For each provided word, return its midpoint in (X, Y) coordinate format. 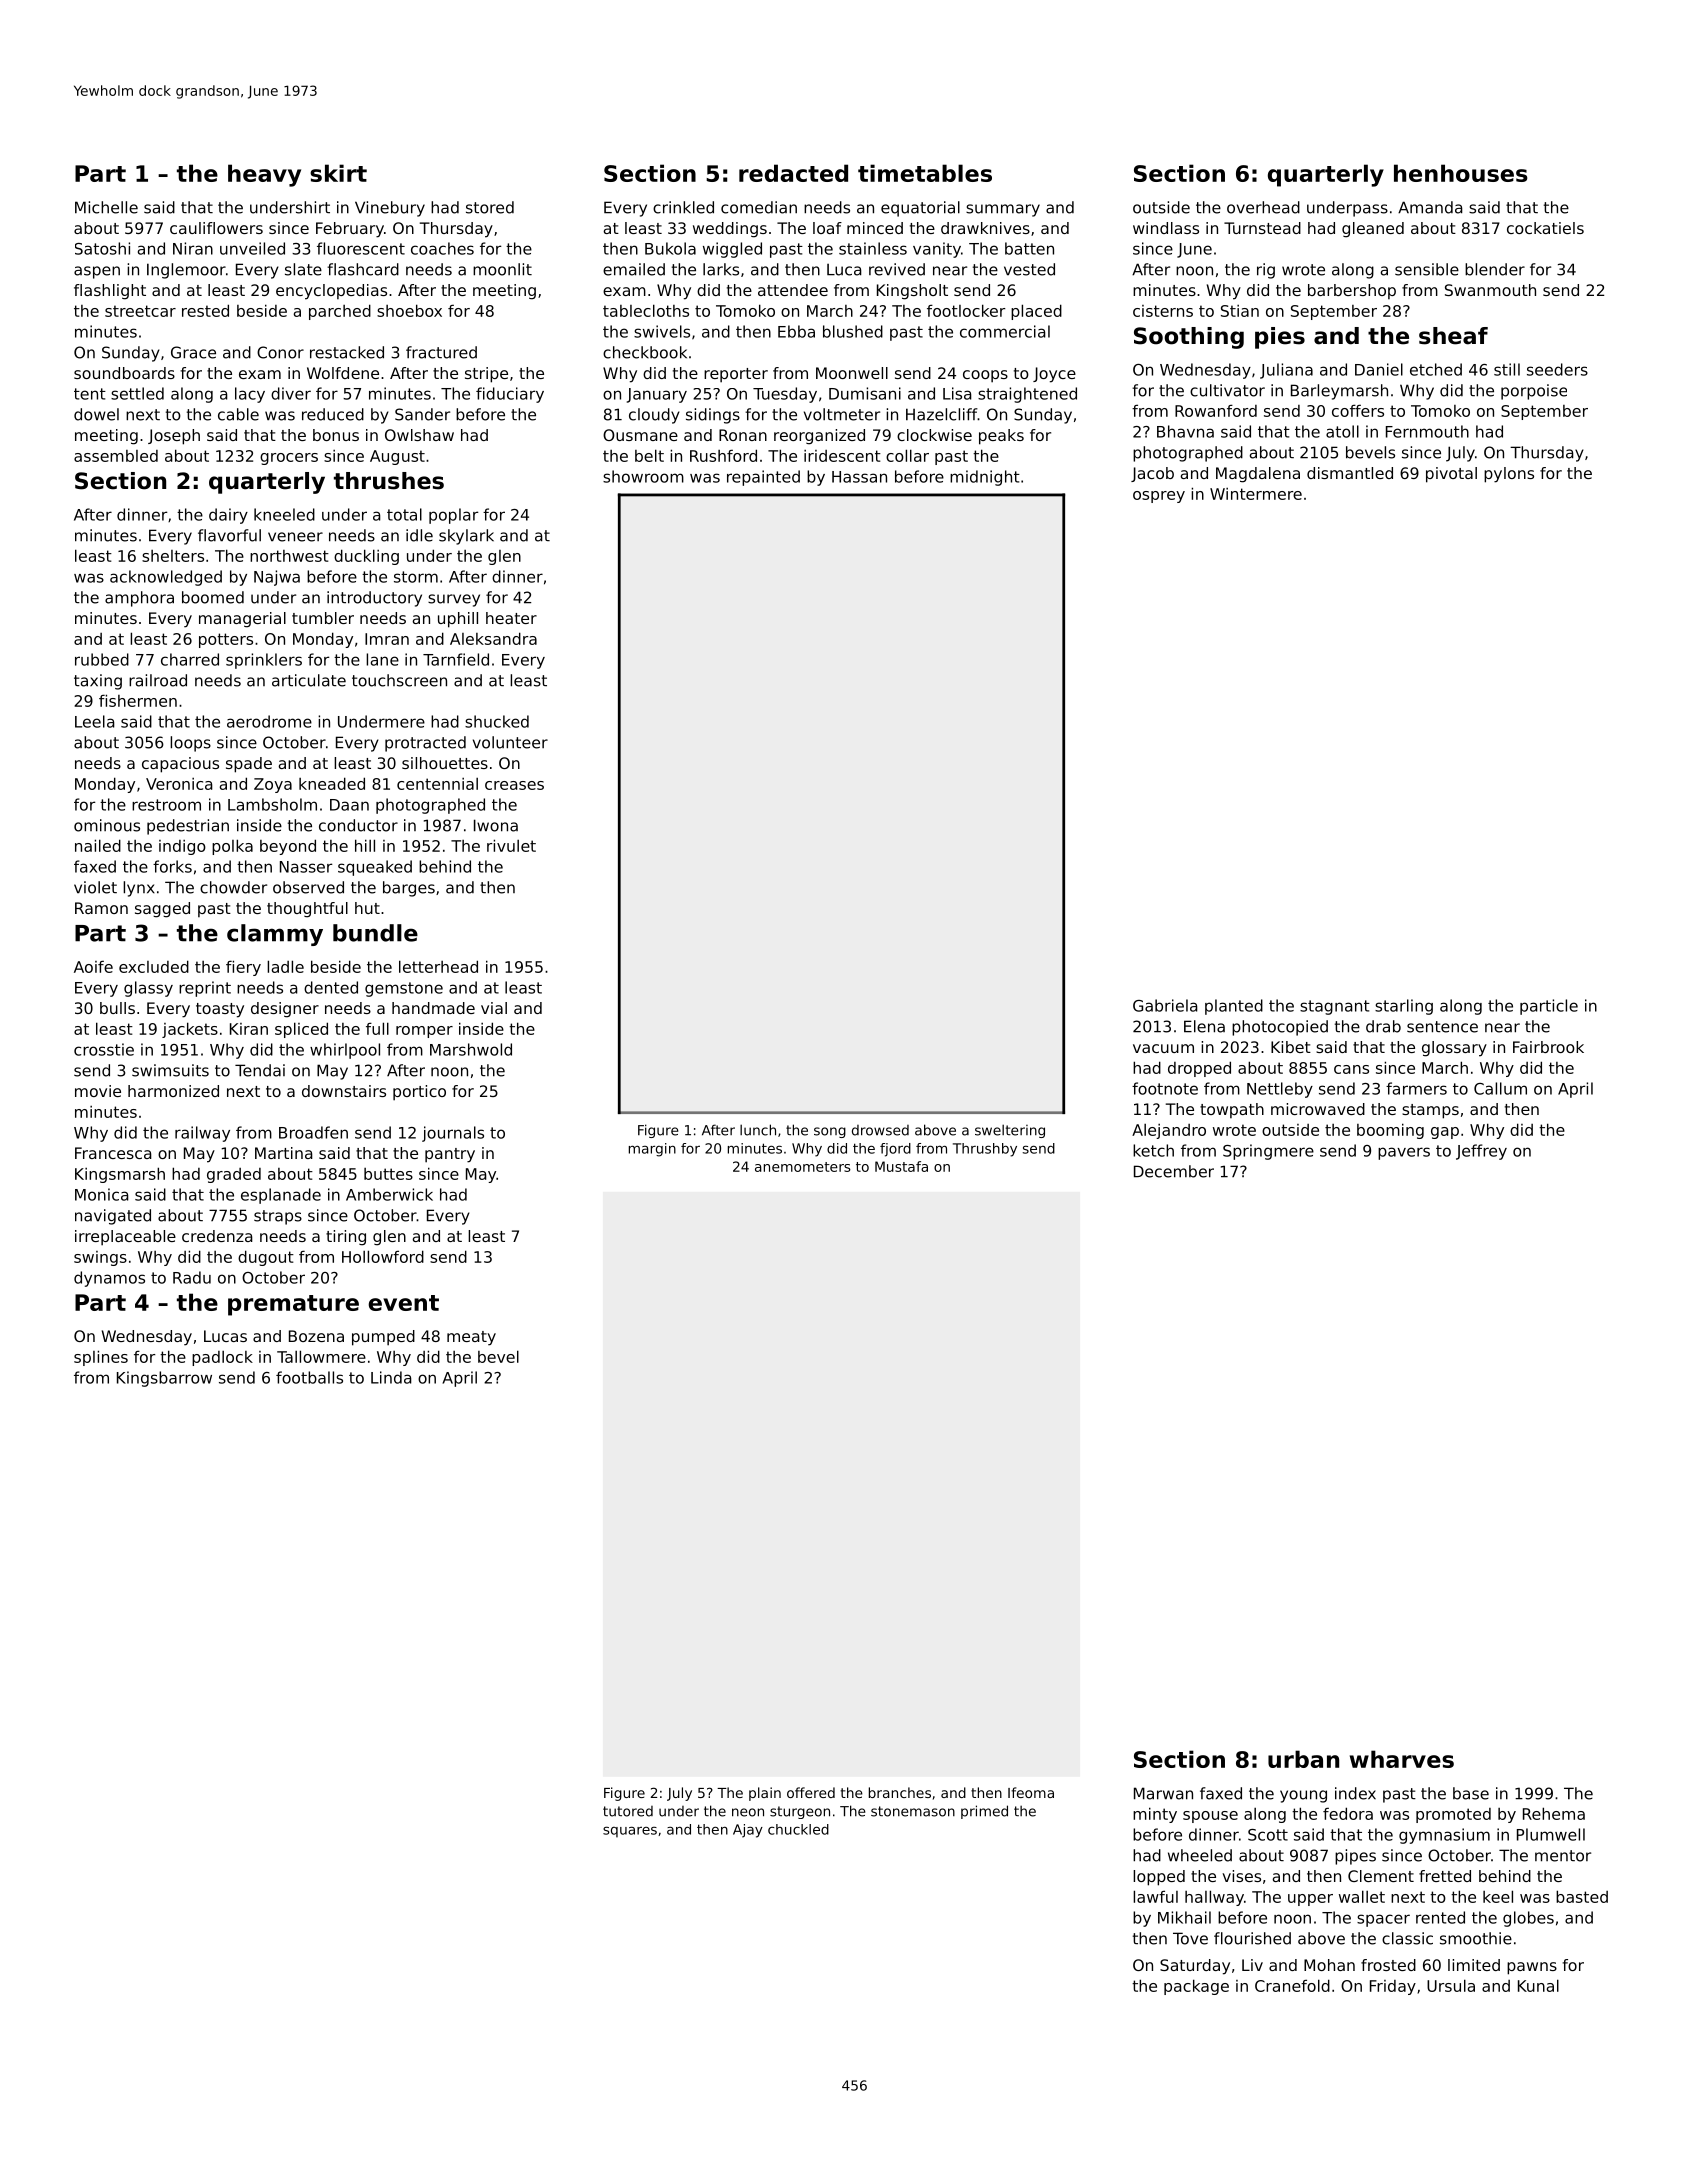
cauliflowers (216, 228)
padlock (222, 1358)
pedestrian (188, 827)
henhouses (1461, 173)
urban (1303, 1759)
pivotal (1451, 475)
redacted (793, 173)
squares (630, 1832)
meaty (471, 1338)
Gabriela (1165, 1005)
